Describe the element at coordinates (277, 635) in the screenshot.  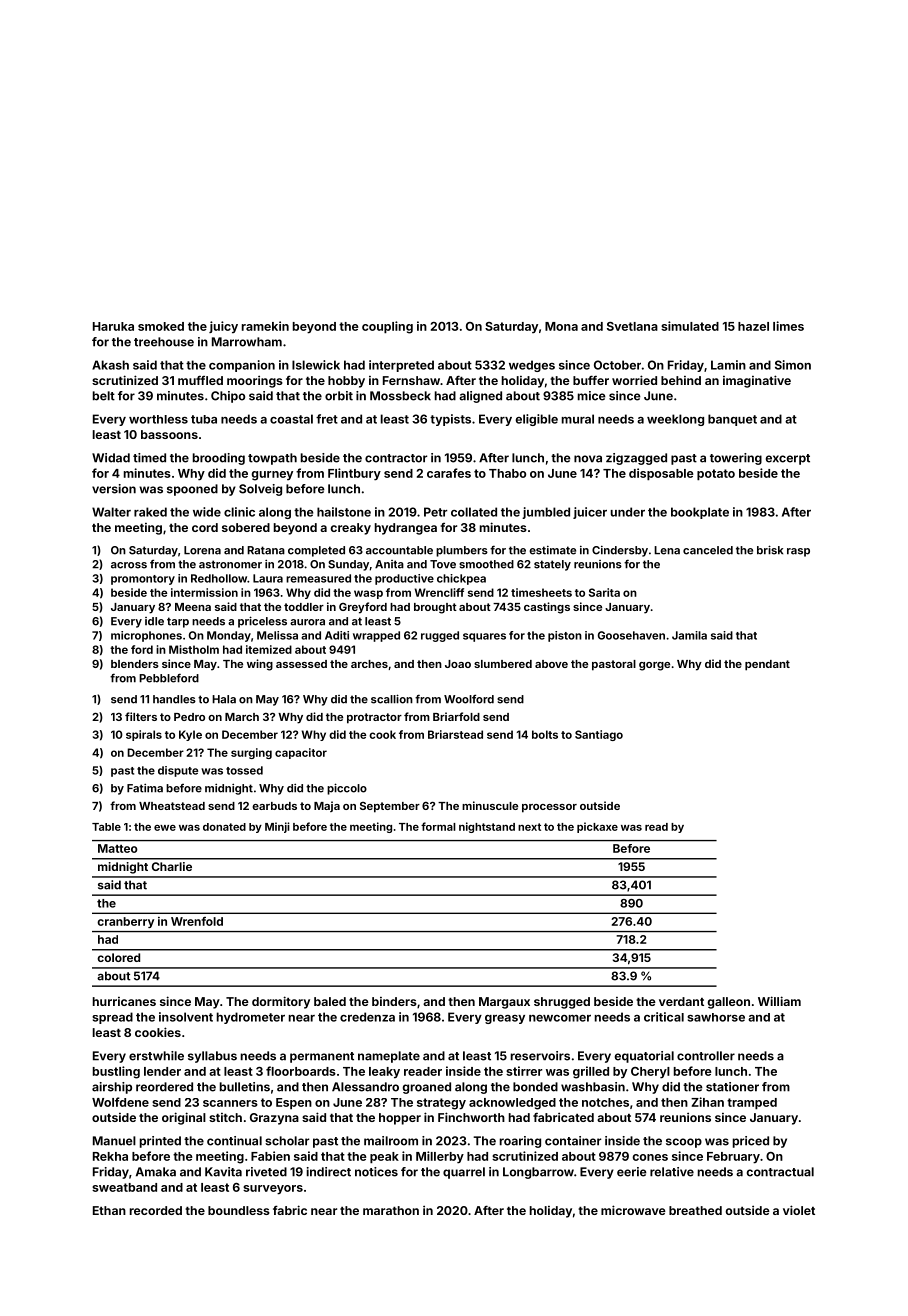
I see `Melissa` at that location.
